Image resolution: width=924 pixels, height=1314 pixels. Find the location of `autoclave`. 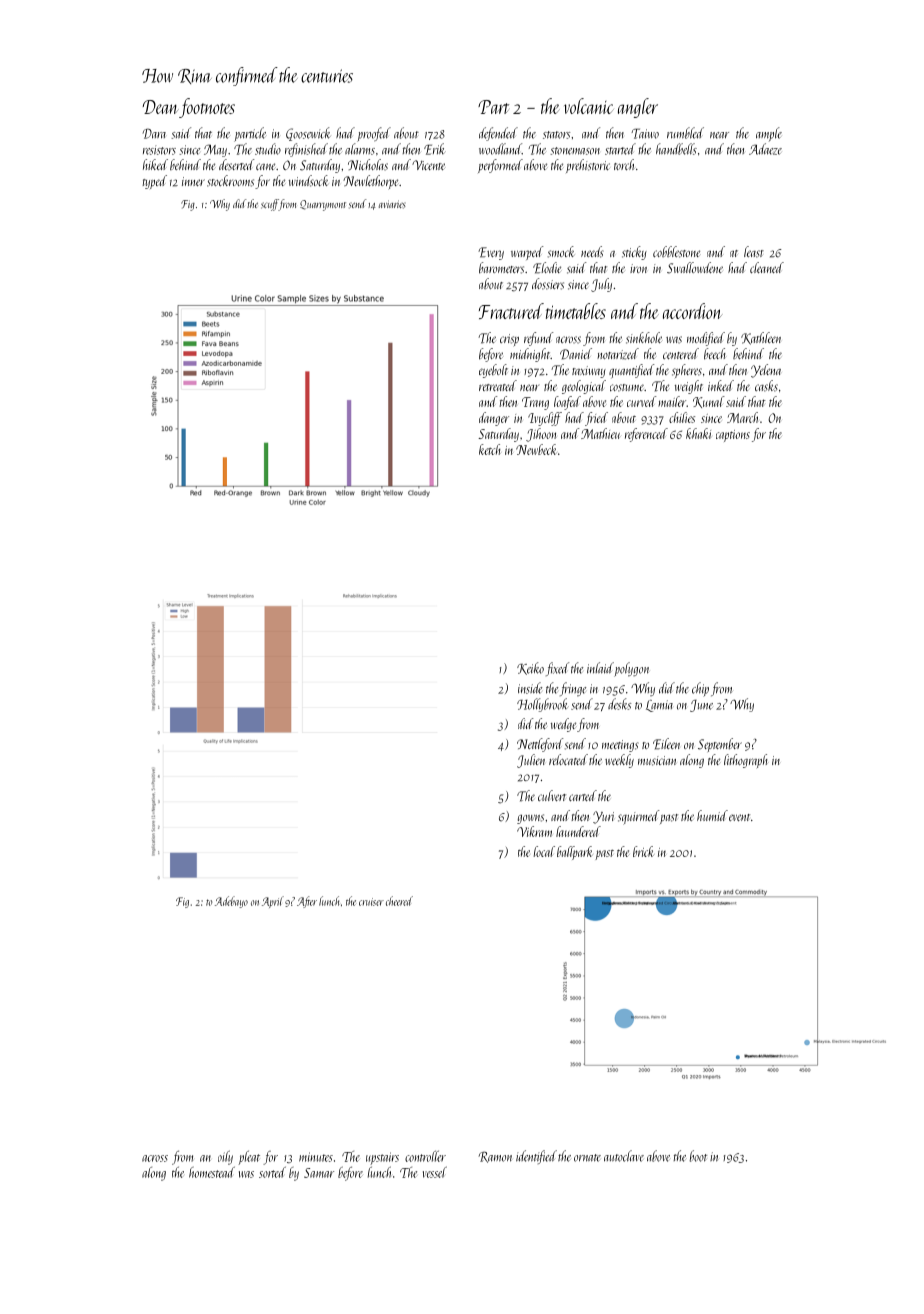

autoclave is located at coordinates (624, 1156).
